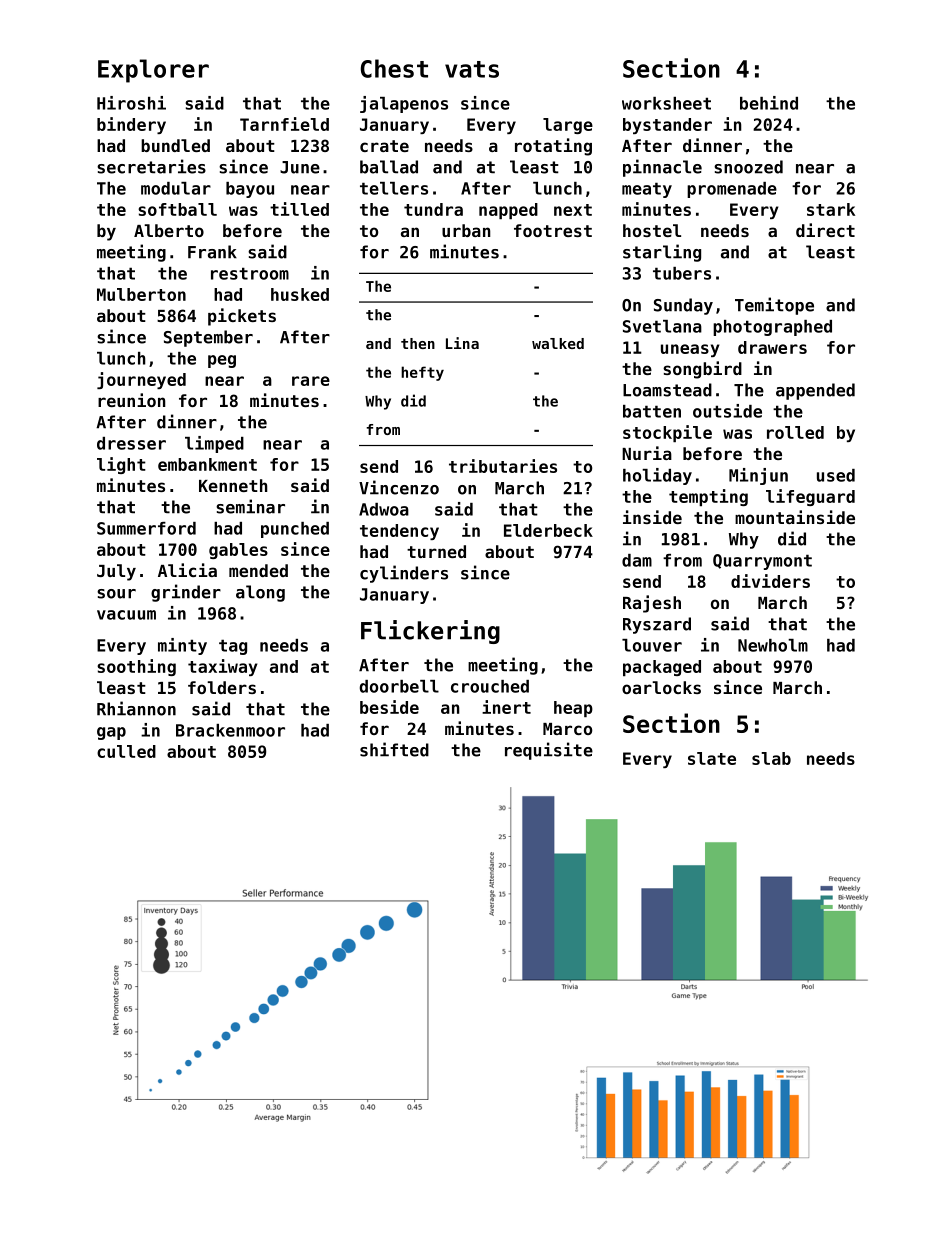 The height and width of the image is (1233, 952). Describe the element at coordinates (772, 328) in the image. I see `photographed` at that location.
